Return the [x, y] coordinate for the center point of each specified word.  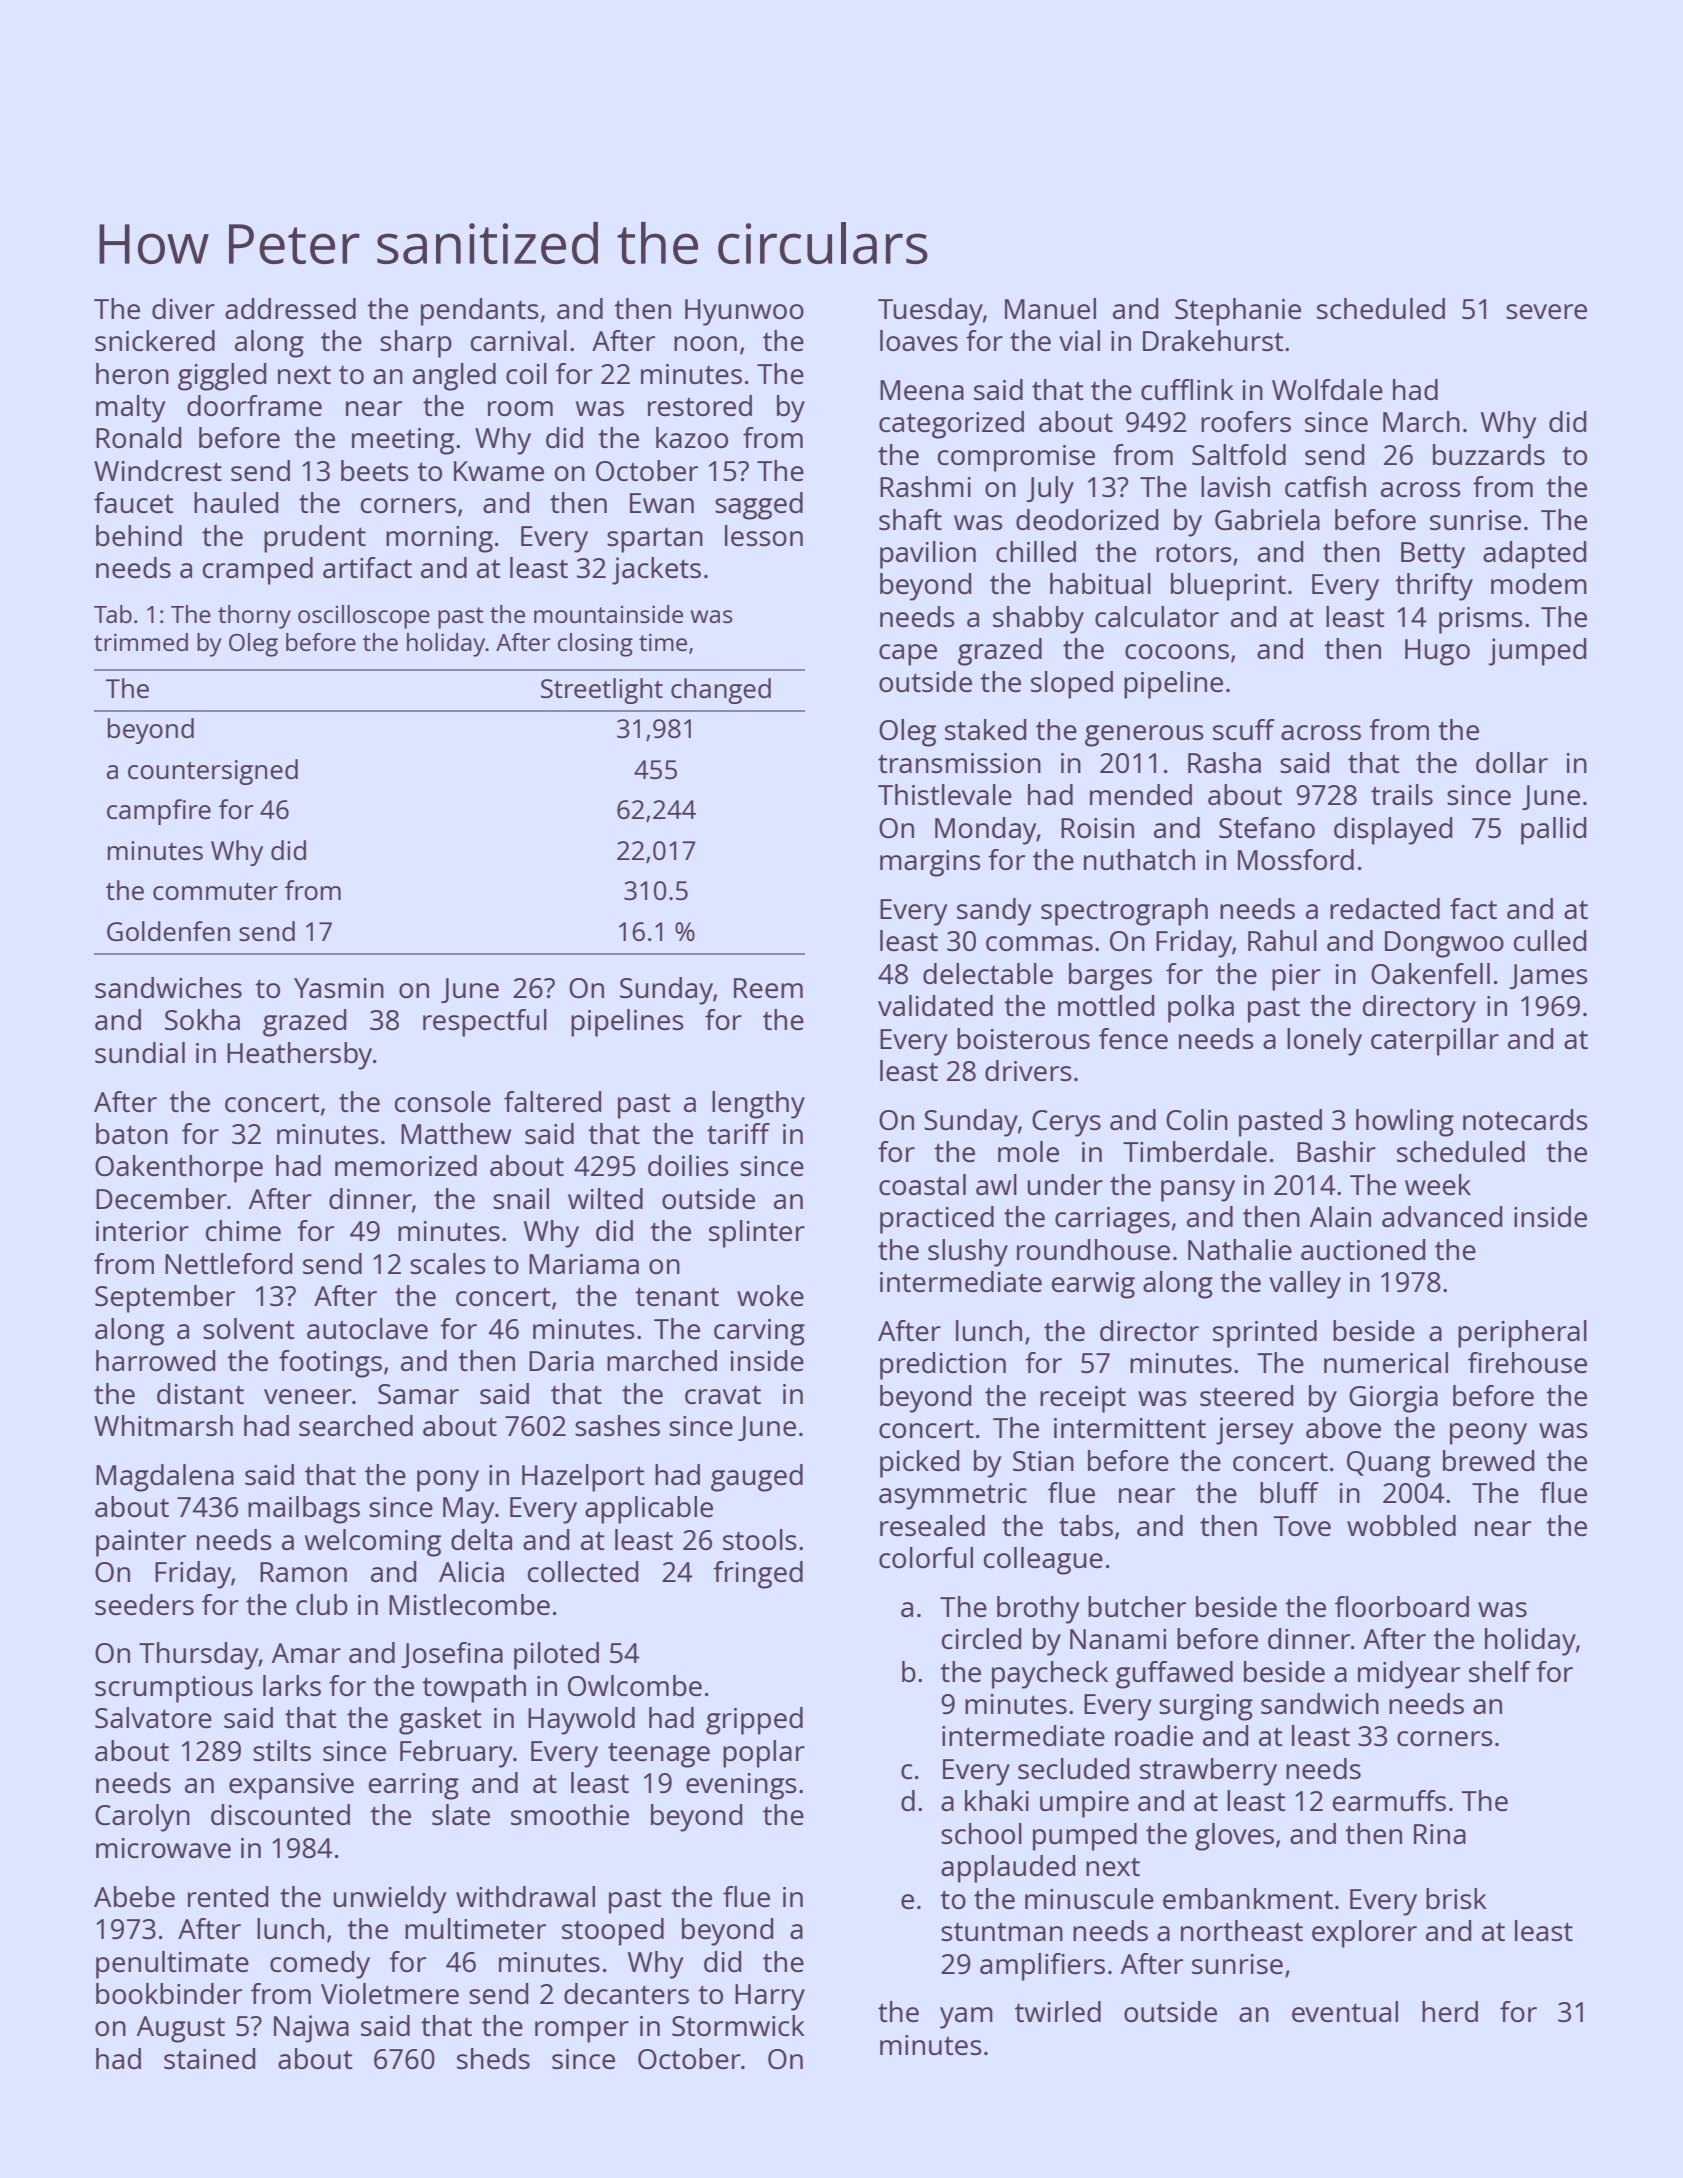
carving [759, 1332]
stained [209, 2058]
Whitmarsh [163, 1425]
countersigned [213, 772]
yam [966, 2018]
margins [930, 863]
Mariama [584, 1264]
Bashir [1336, 1151]
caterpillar [1435, 1042]
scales [448, 1263]
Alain [1340, 1216]
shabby [1038, 620]
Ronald [138, 437]
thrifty [1434, 587]
